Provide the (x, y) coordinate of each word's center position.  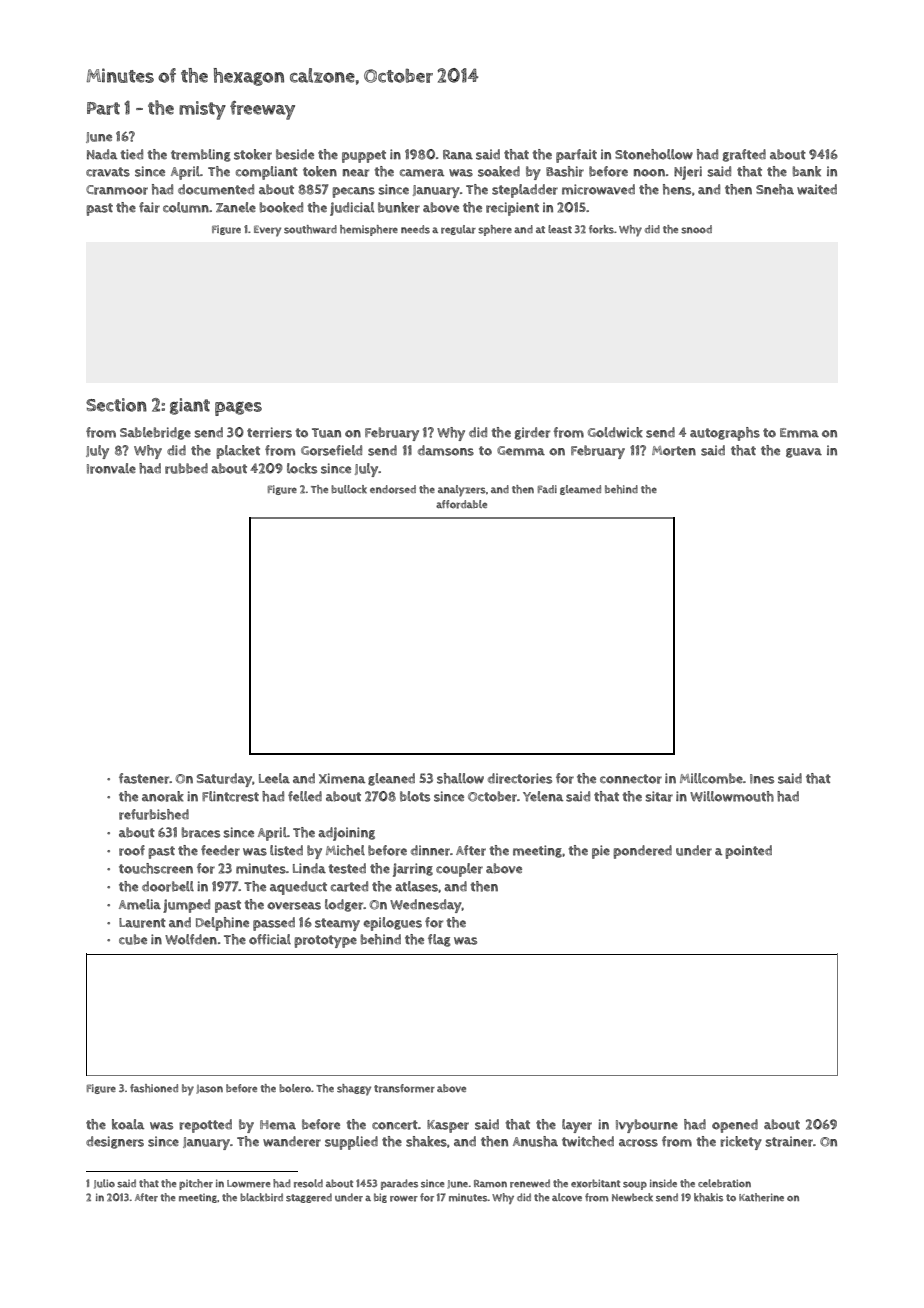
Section (116, 405)
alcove (567, 1197)
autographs (725, 434)
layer (577, 1126)
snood (696, 229)
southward (310, 229)
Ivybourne (647, 1126)
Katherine (761, 1197)
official (270, 939)
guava (804, 453)
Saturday (224, 780)
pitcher (196, 1184)
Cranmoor (117, 190)
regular (458, 230)
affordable (461, 504)
